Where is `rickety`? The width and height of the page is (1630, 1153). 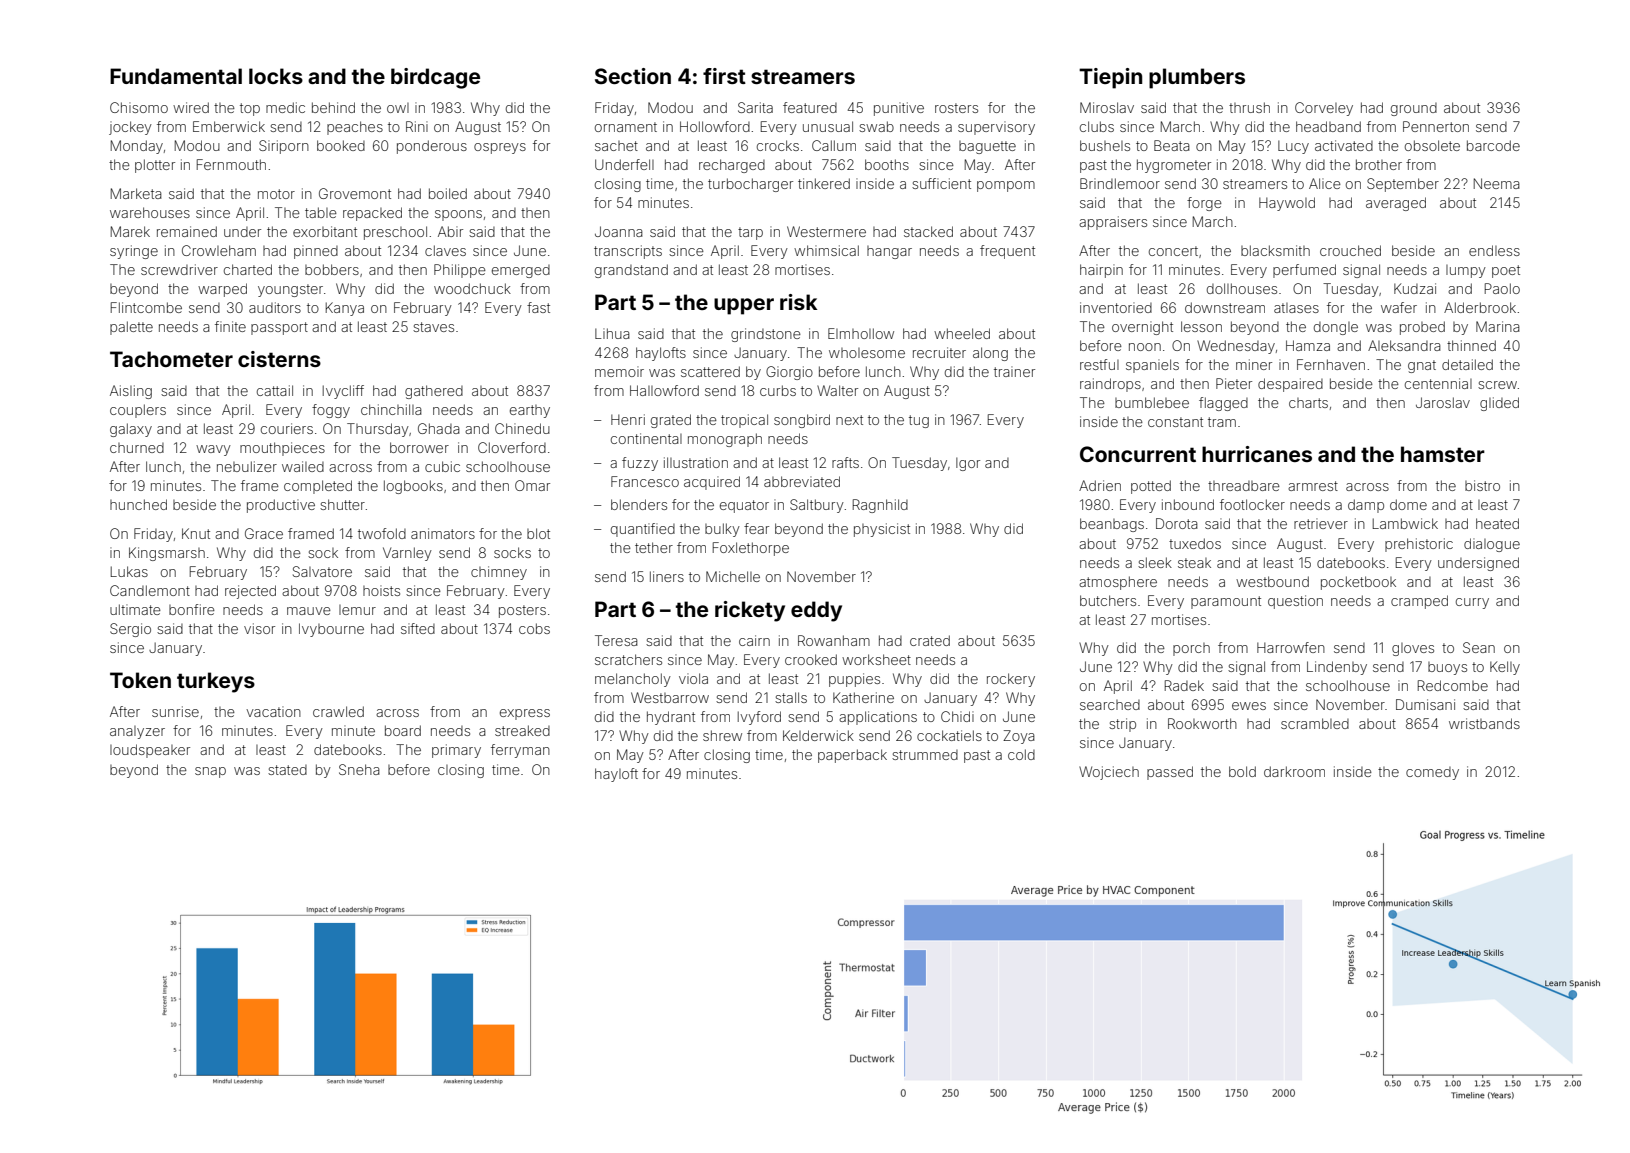 rickety is located at coordinates (750, 611).
